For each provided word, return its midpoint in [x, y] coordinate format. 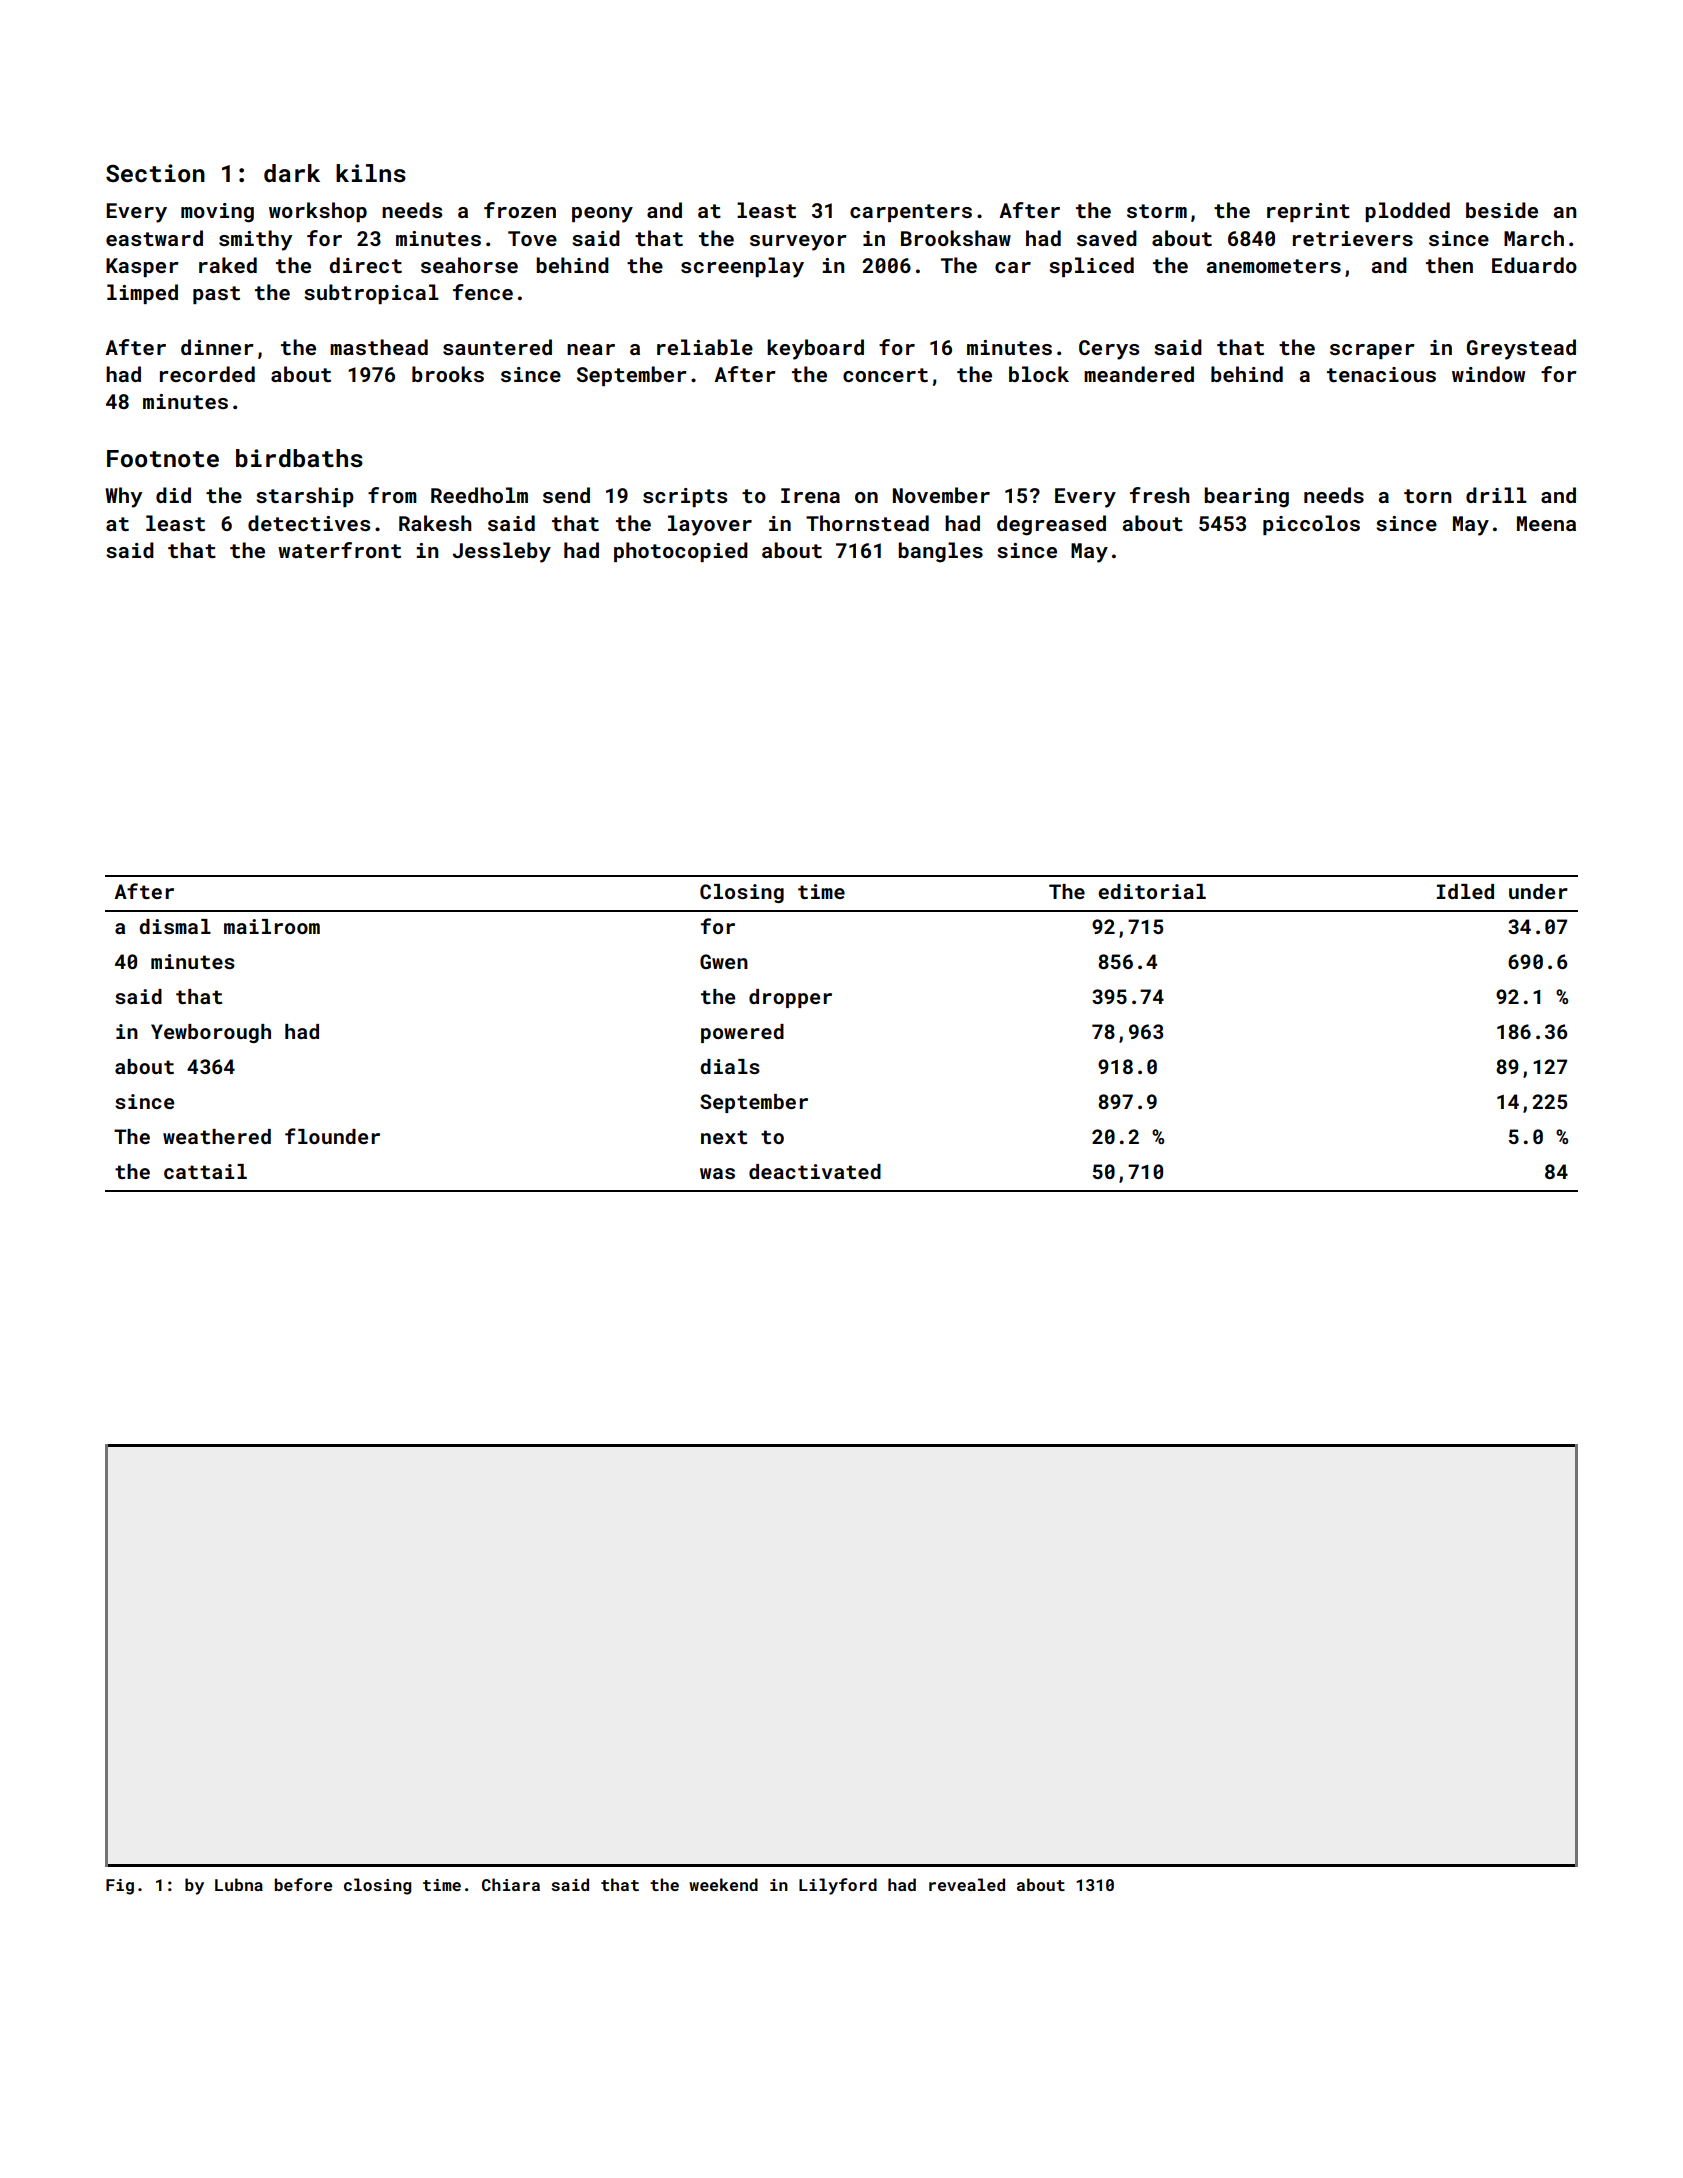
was [717, 1173]
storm [1157, 211]
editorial [1152, 891]
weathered [217, 1136]
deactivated [815, 1171]
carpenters [911, 213]
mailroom [272, 926]
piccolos [1311, 525]
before [303, 1884]
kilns [371, 173]
